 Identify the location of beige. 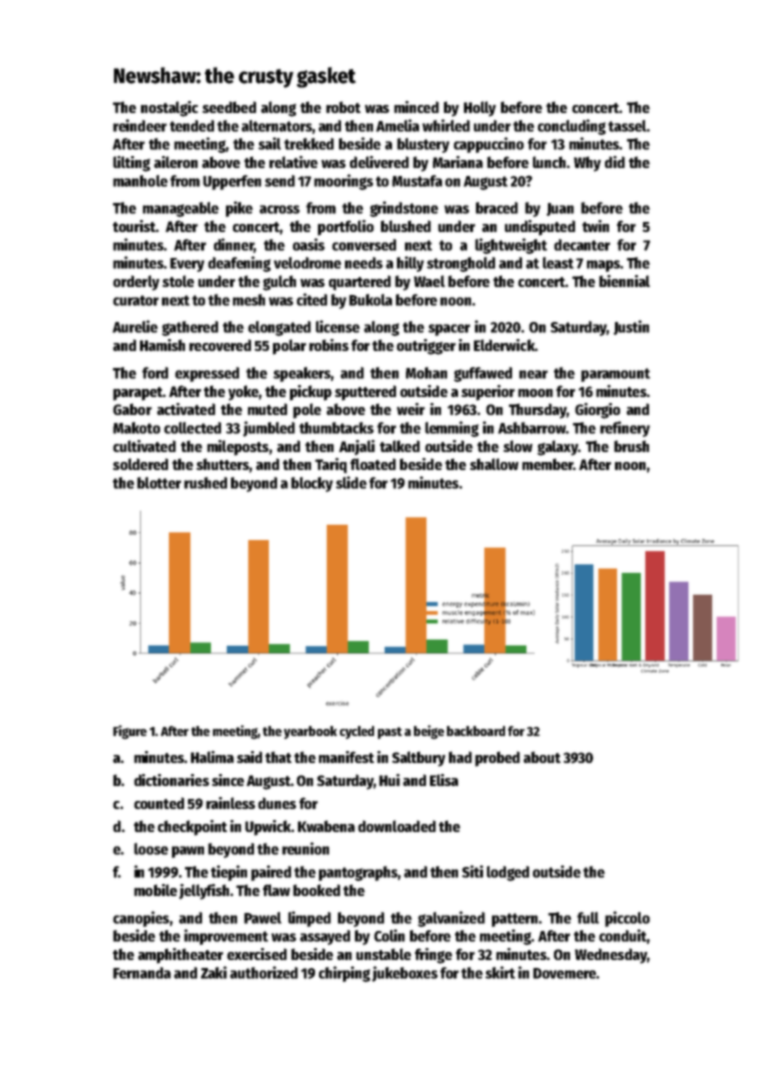
(429, 732).
